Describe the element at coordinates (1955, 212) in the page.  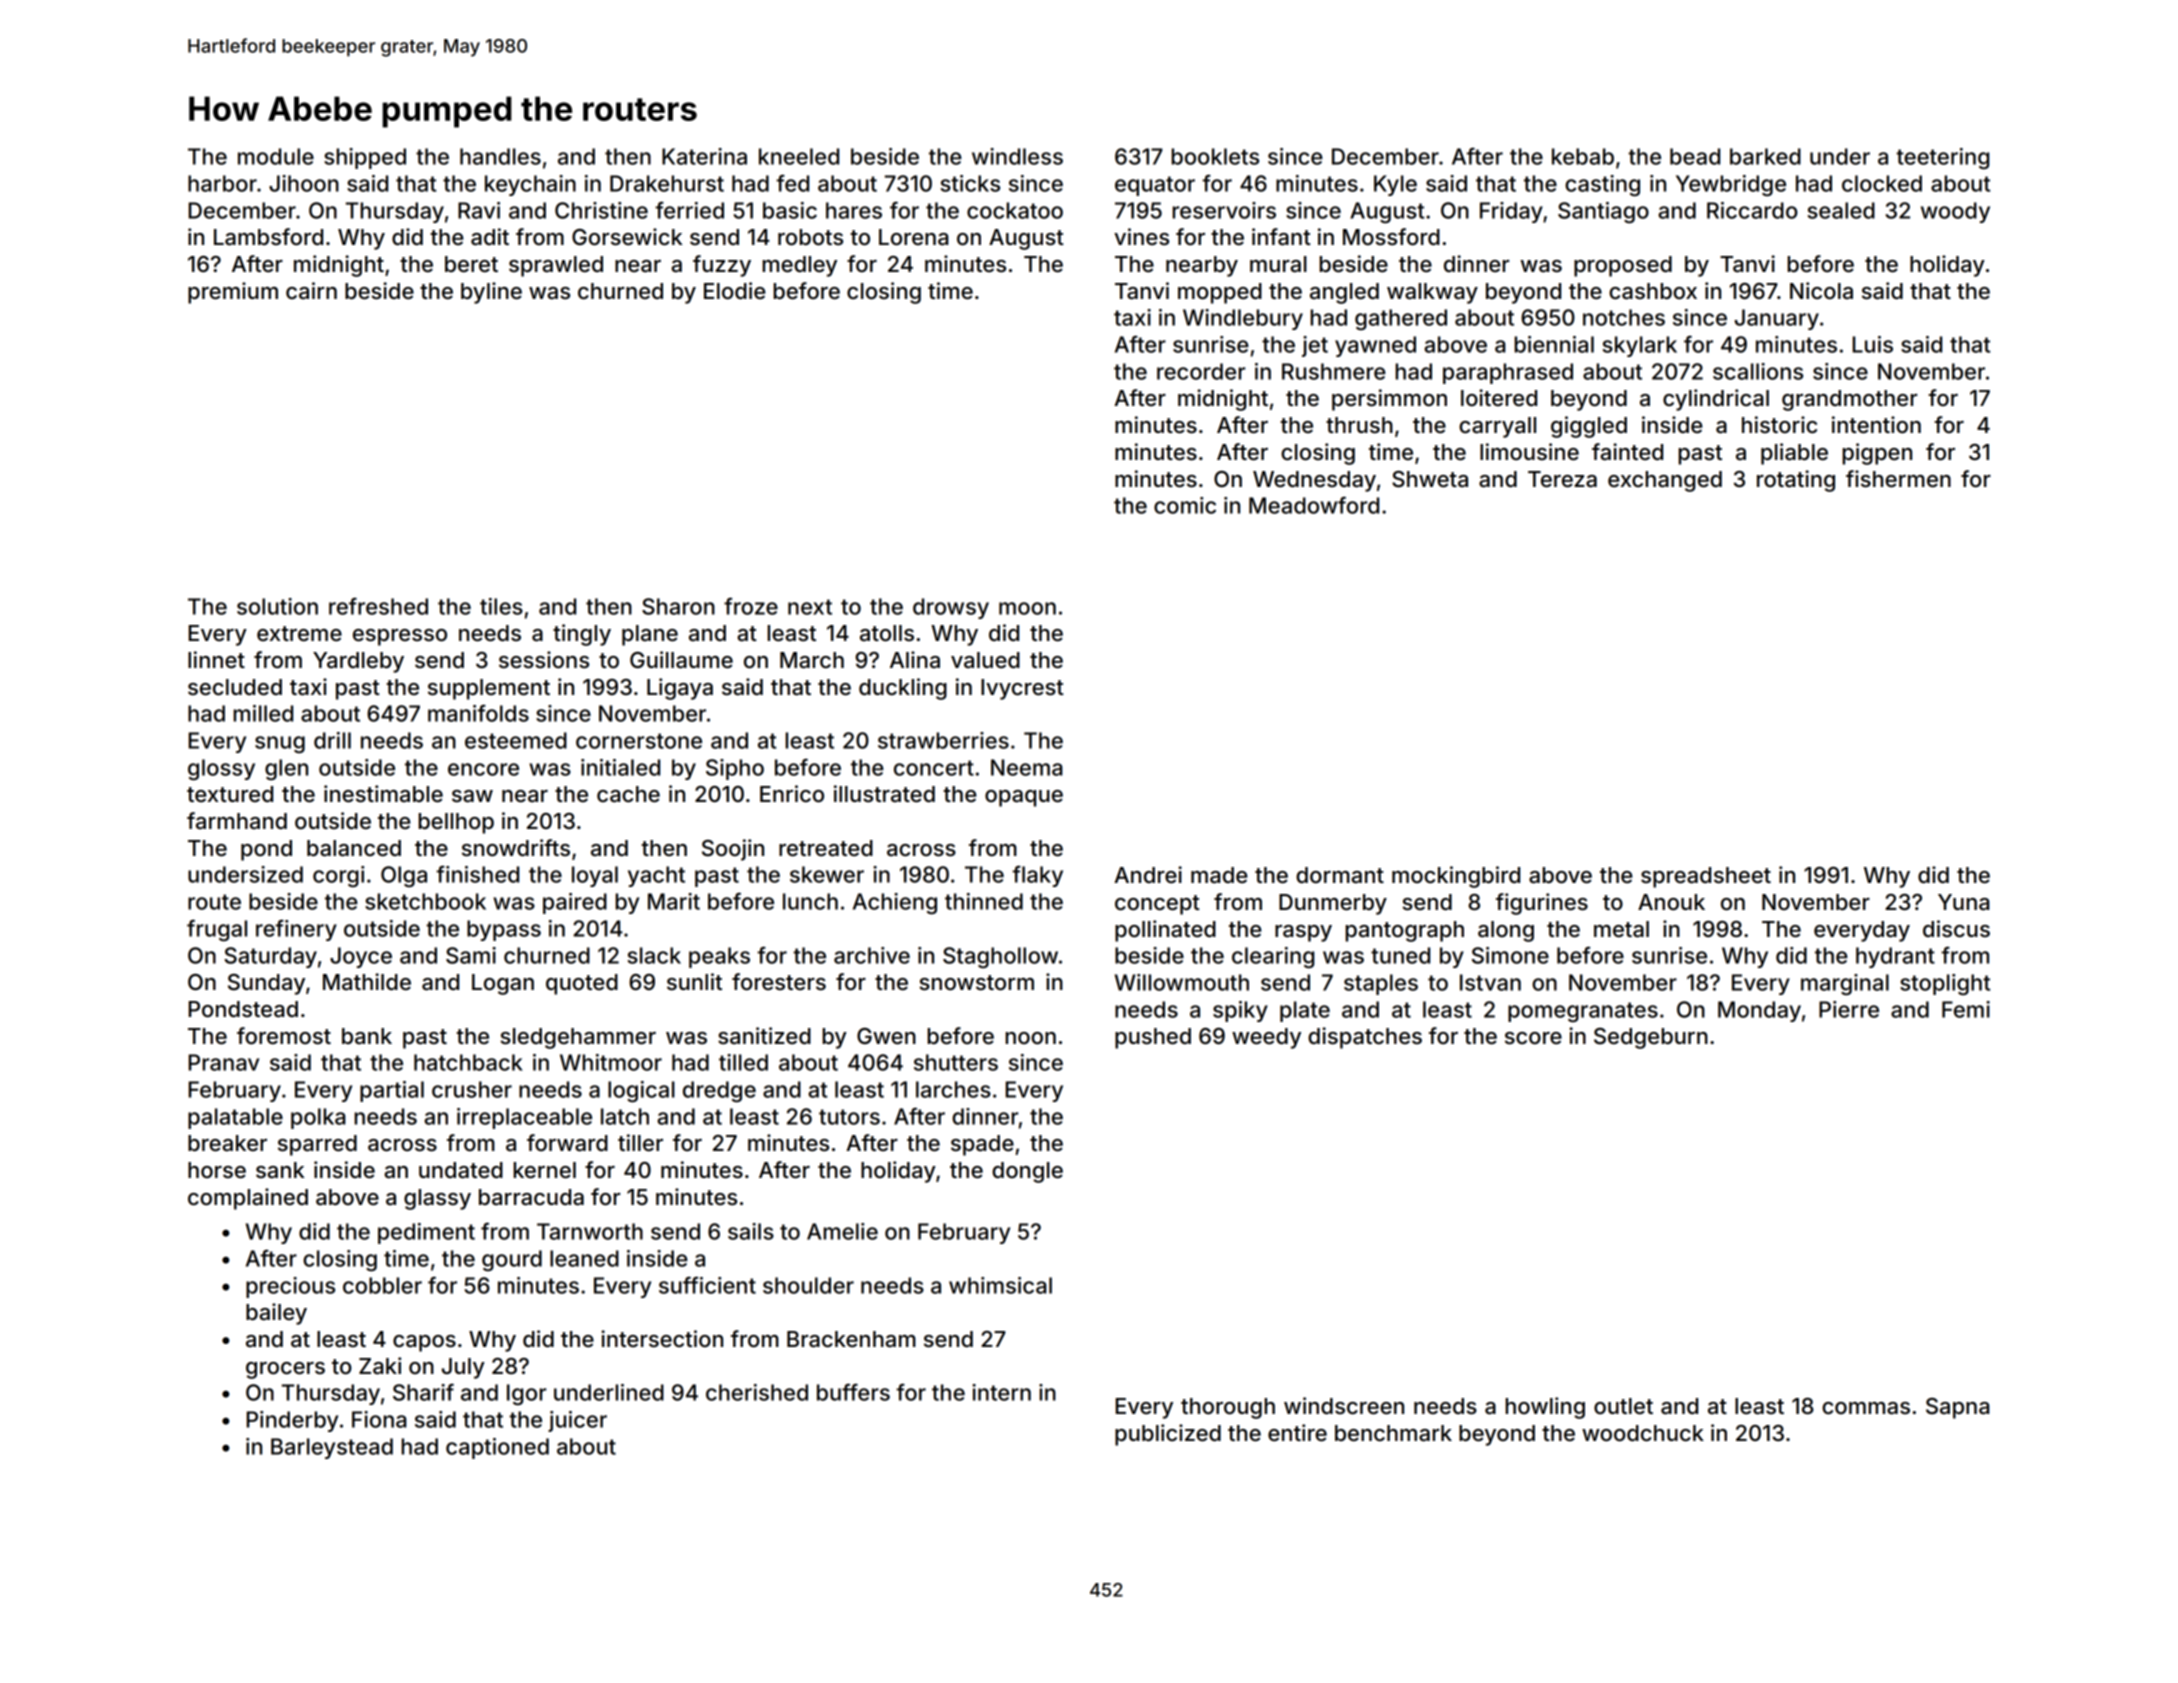
I see `woody` at that location.
